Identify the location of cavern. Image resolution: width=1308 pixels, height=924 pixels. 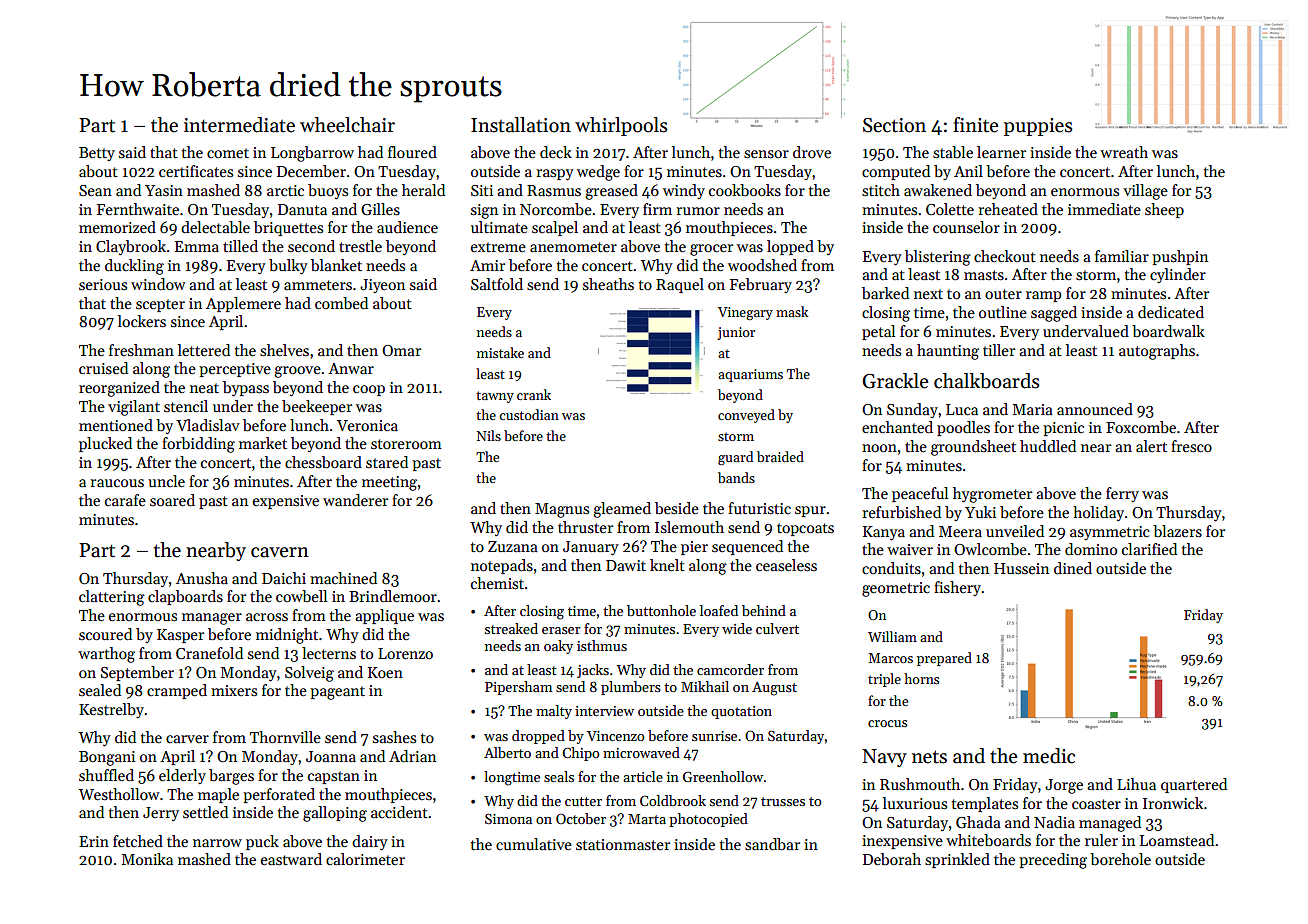
(280, 552).
